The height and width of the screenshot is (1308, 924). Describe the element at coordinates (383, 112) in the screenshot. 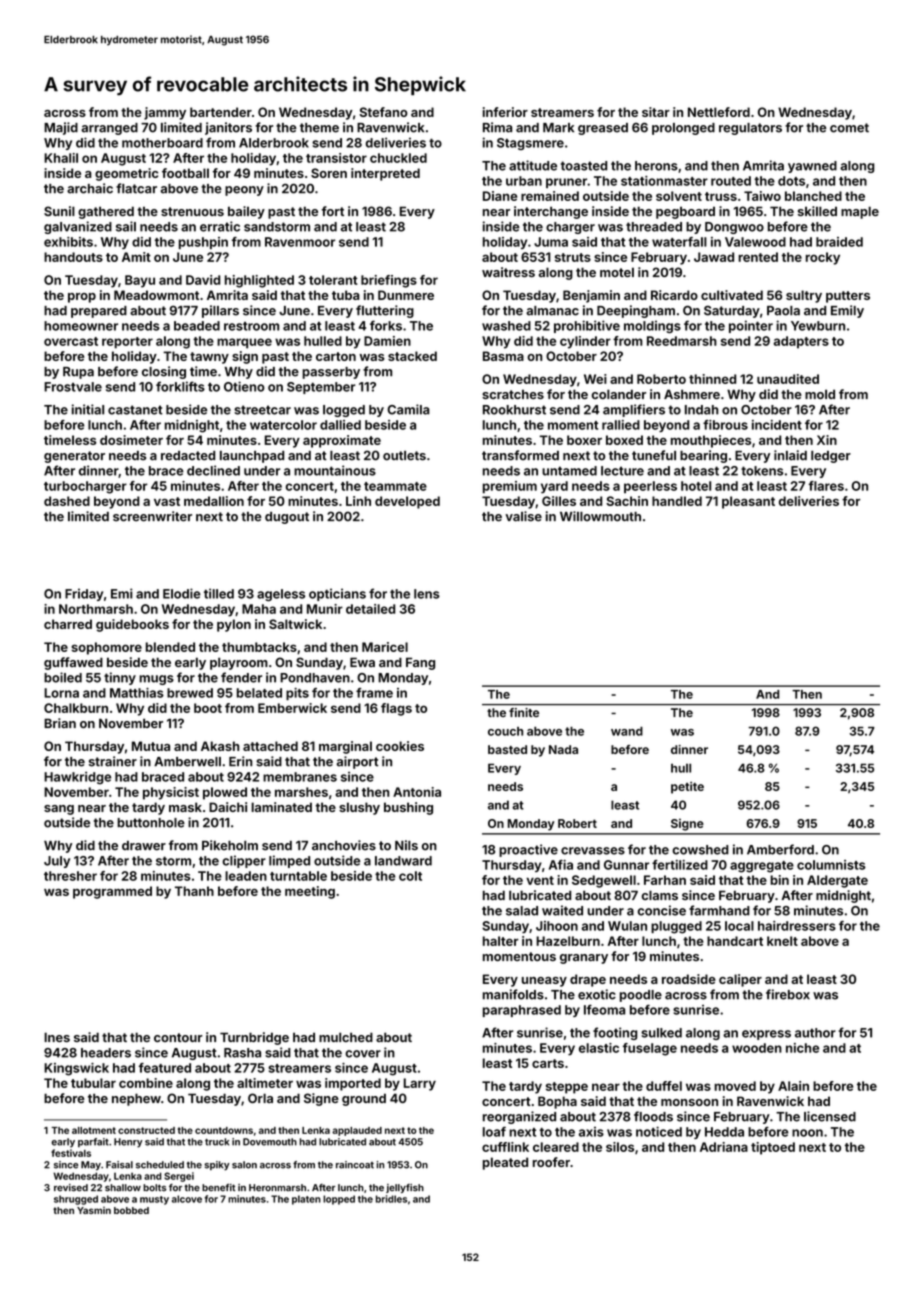

I see `Stefano` at that location.
